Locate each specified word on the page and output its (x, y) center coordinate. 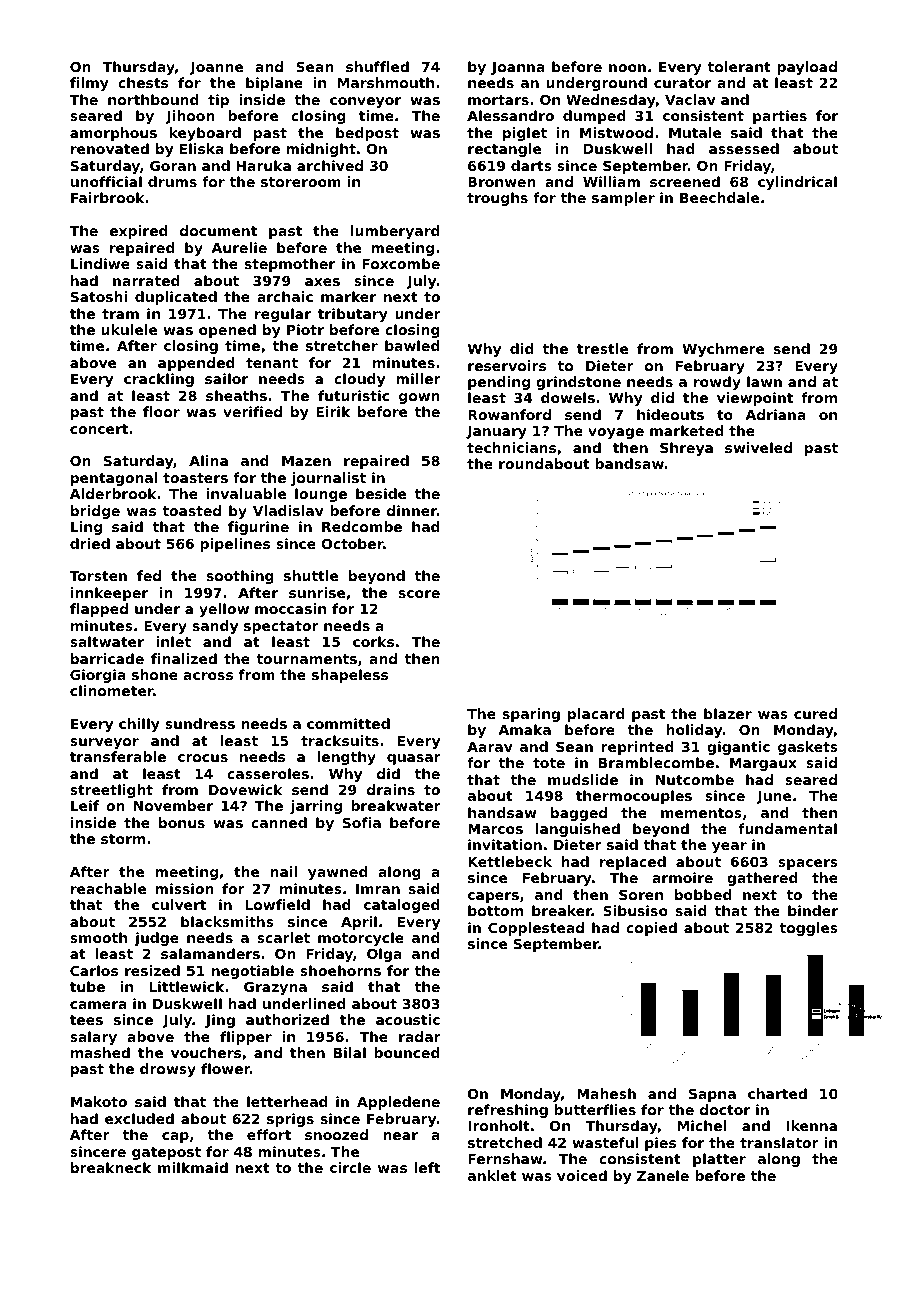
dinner (412, 510)
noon (627, 68)
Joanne (216, 68)
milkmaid (193, 1167)
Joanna (518, 68)
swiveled (758, 447)
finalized (184, 658)
